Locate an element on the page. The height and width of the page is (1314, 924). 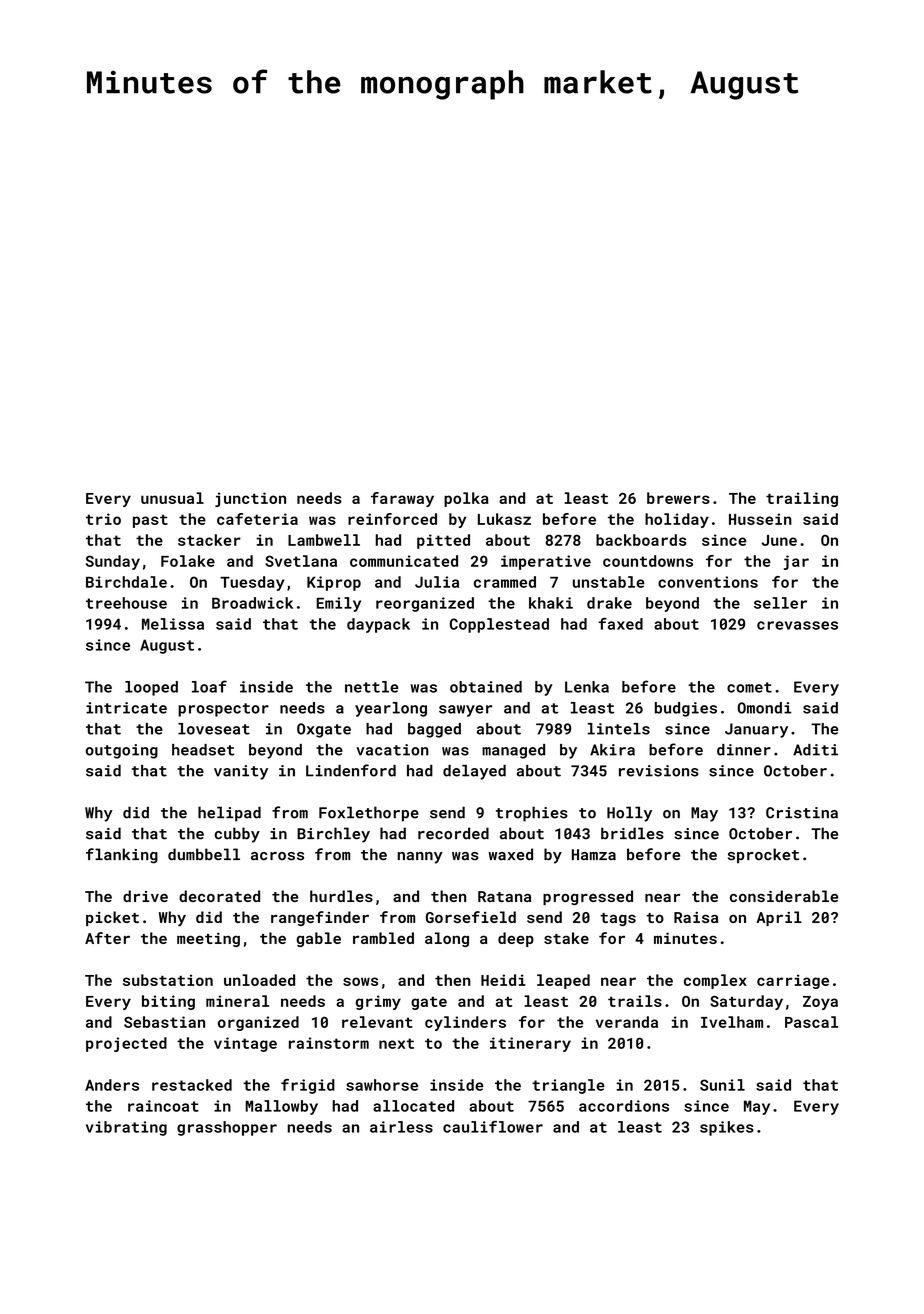
restacked is located at coordinates (192, 1085).
